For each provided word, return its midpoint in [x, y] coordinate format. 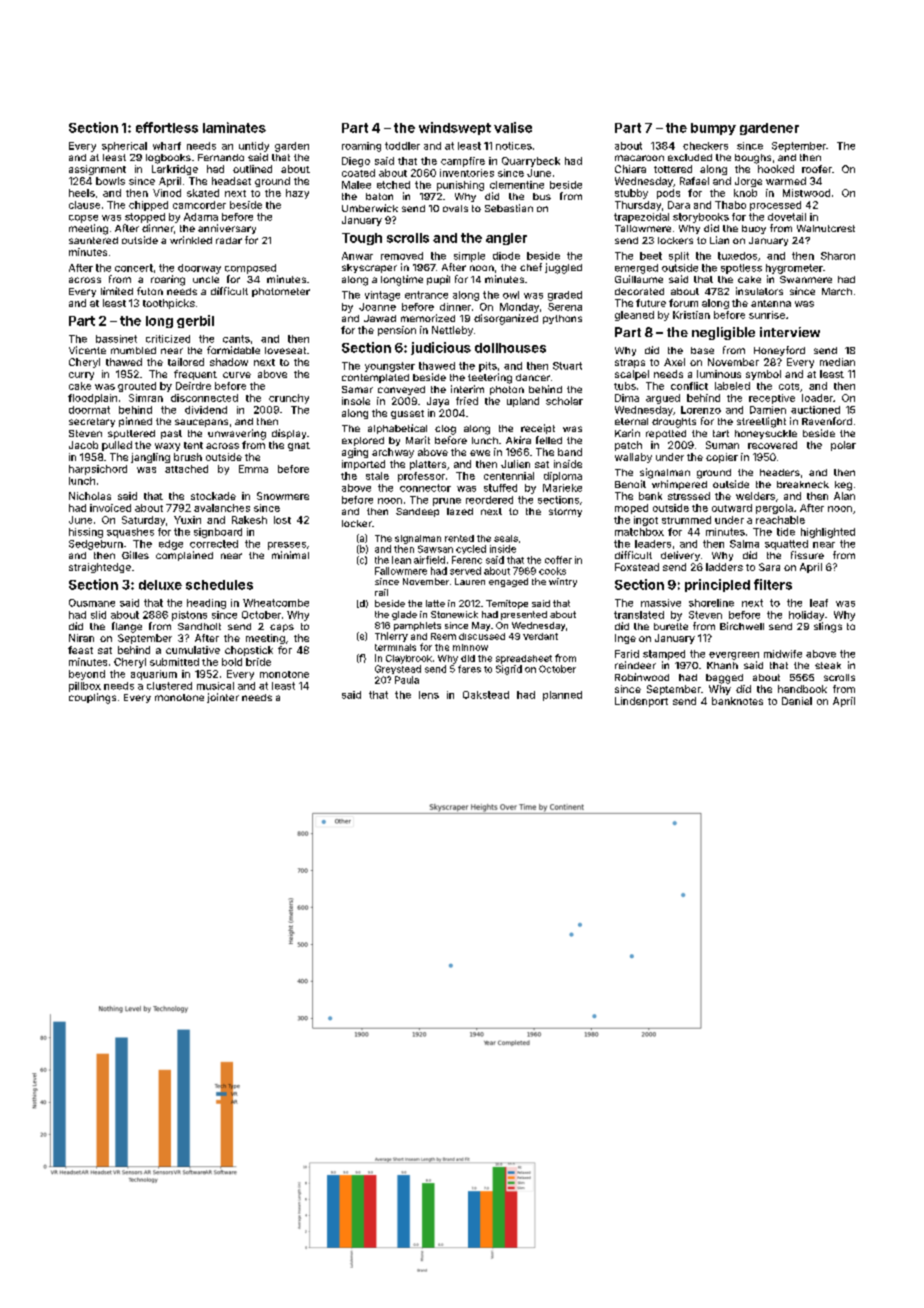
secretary [92, 422]
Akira [518, 440]
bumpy [713, 129]
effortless [167, 127]
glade [404, 615]
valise [513, 127]
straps [630, 363]
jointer [223, 698]
